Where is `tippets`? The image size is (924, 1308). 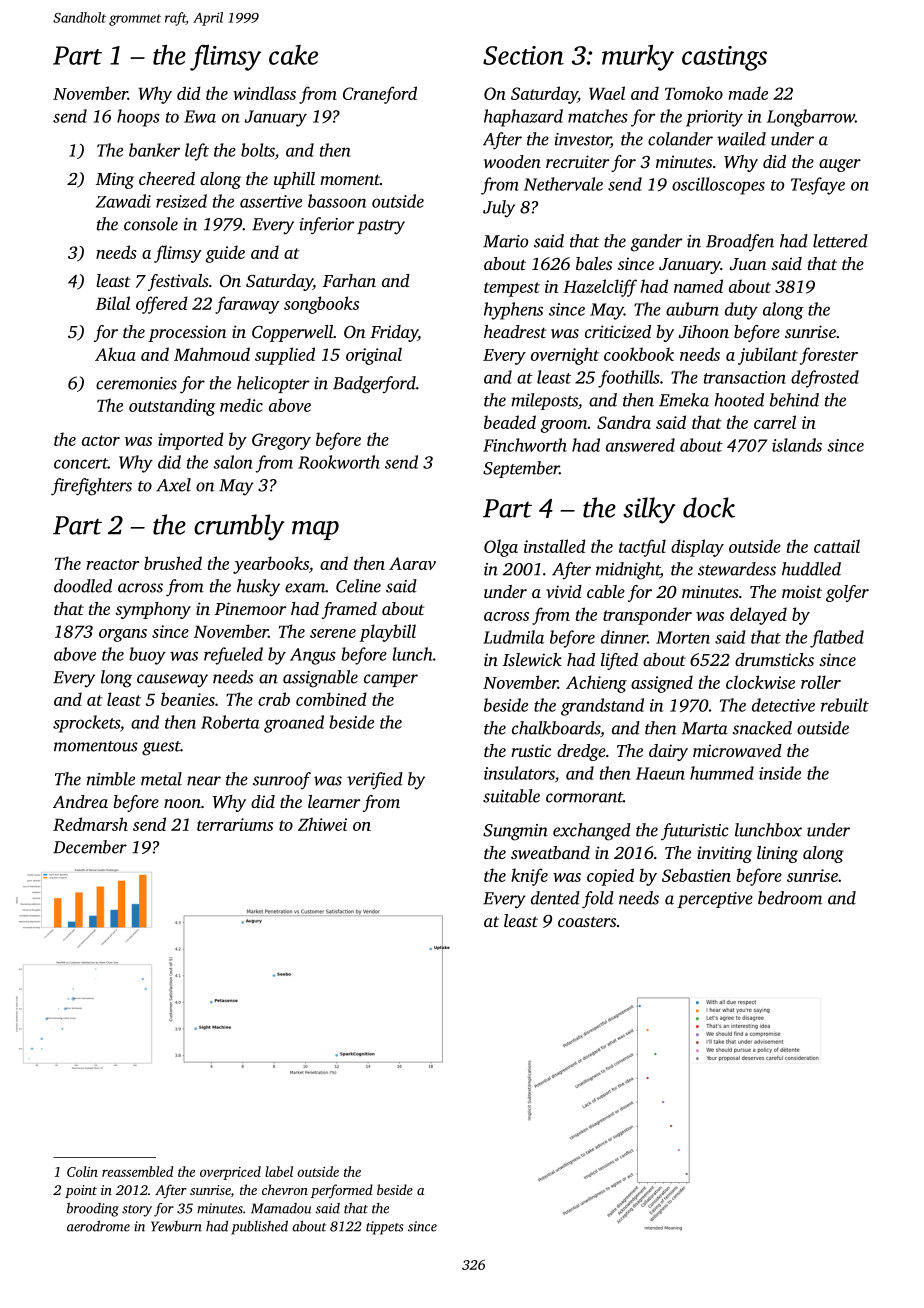 tippets is located at coordinates (385, 1228).
